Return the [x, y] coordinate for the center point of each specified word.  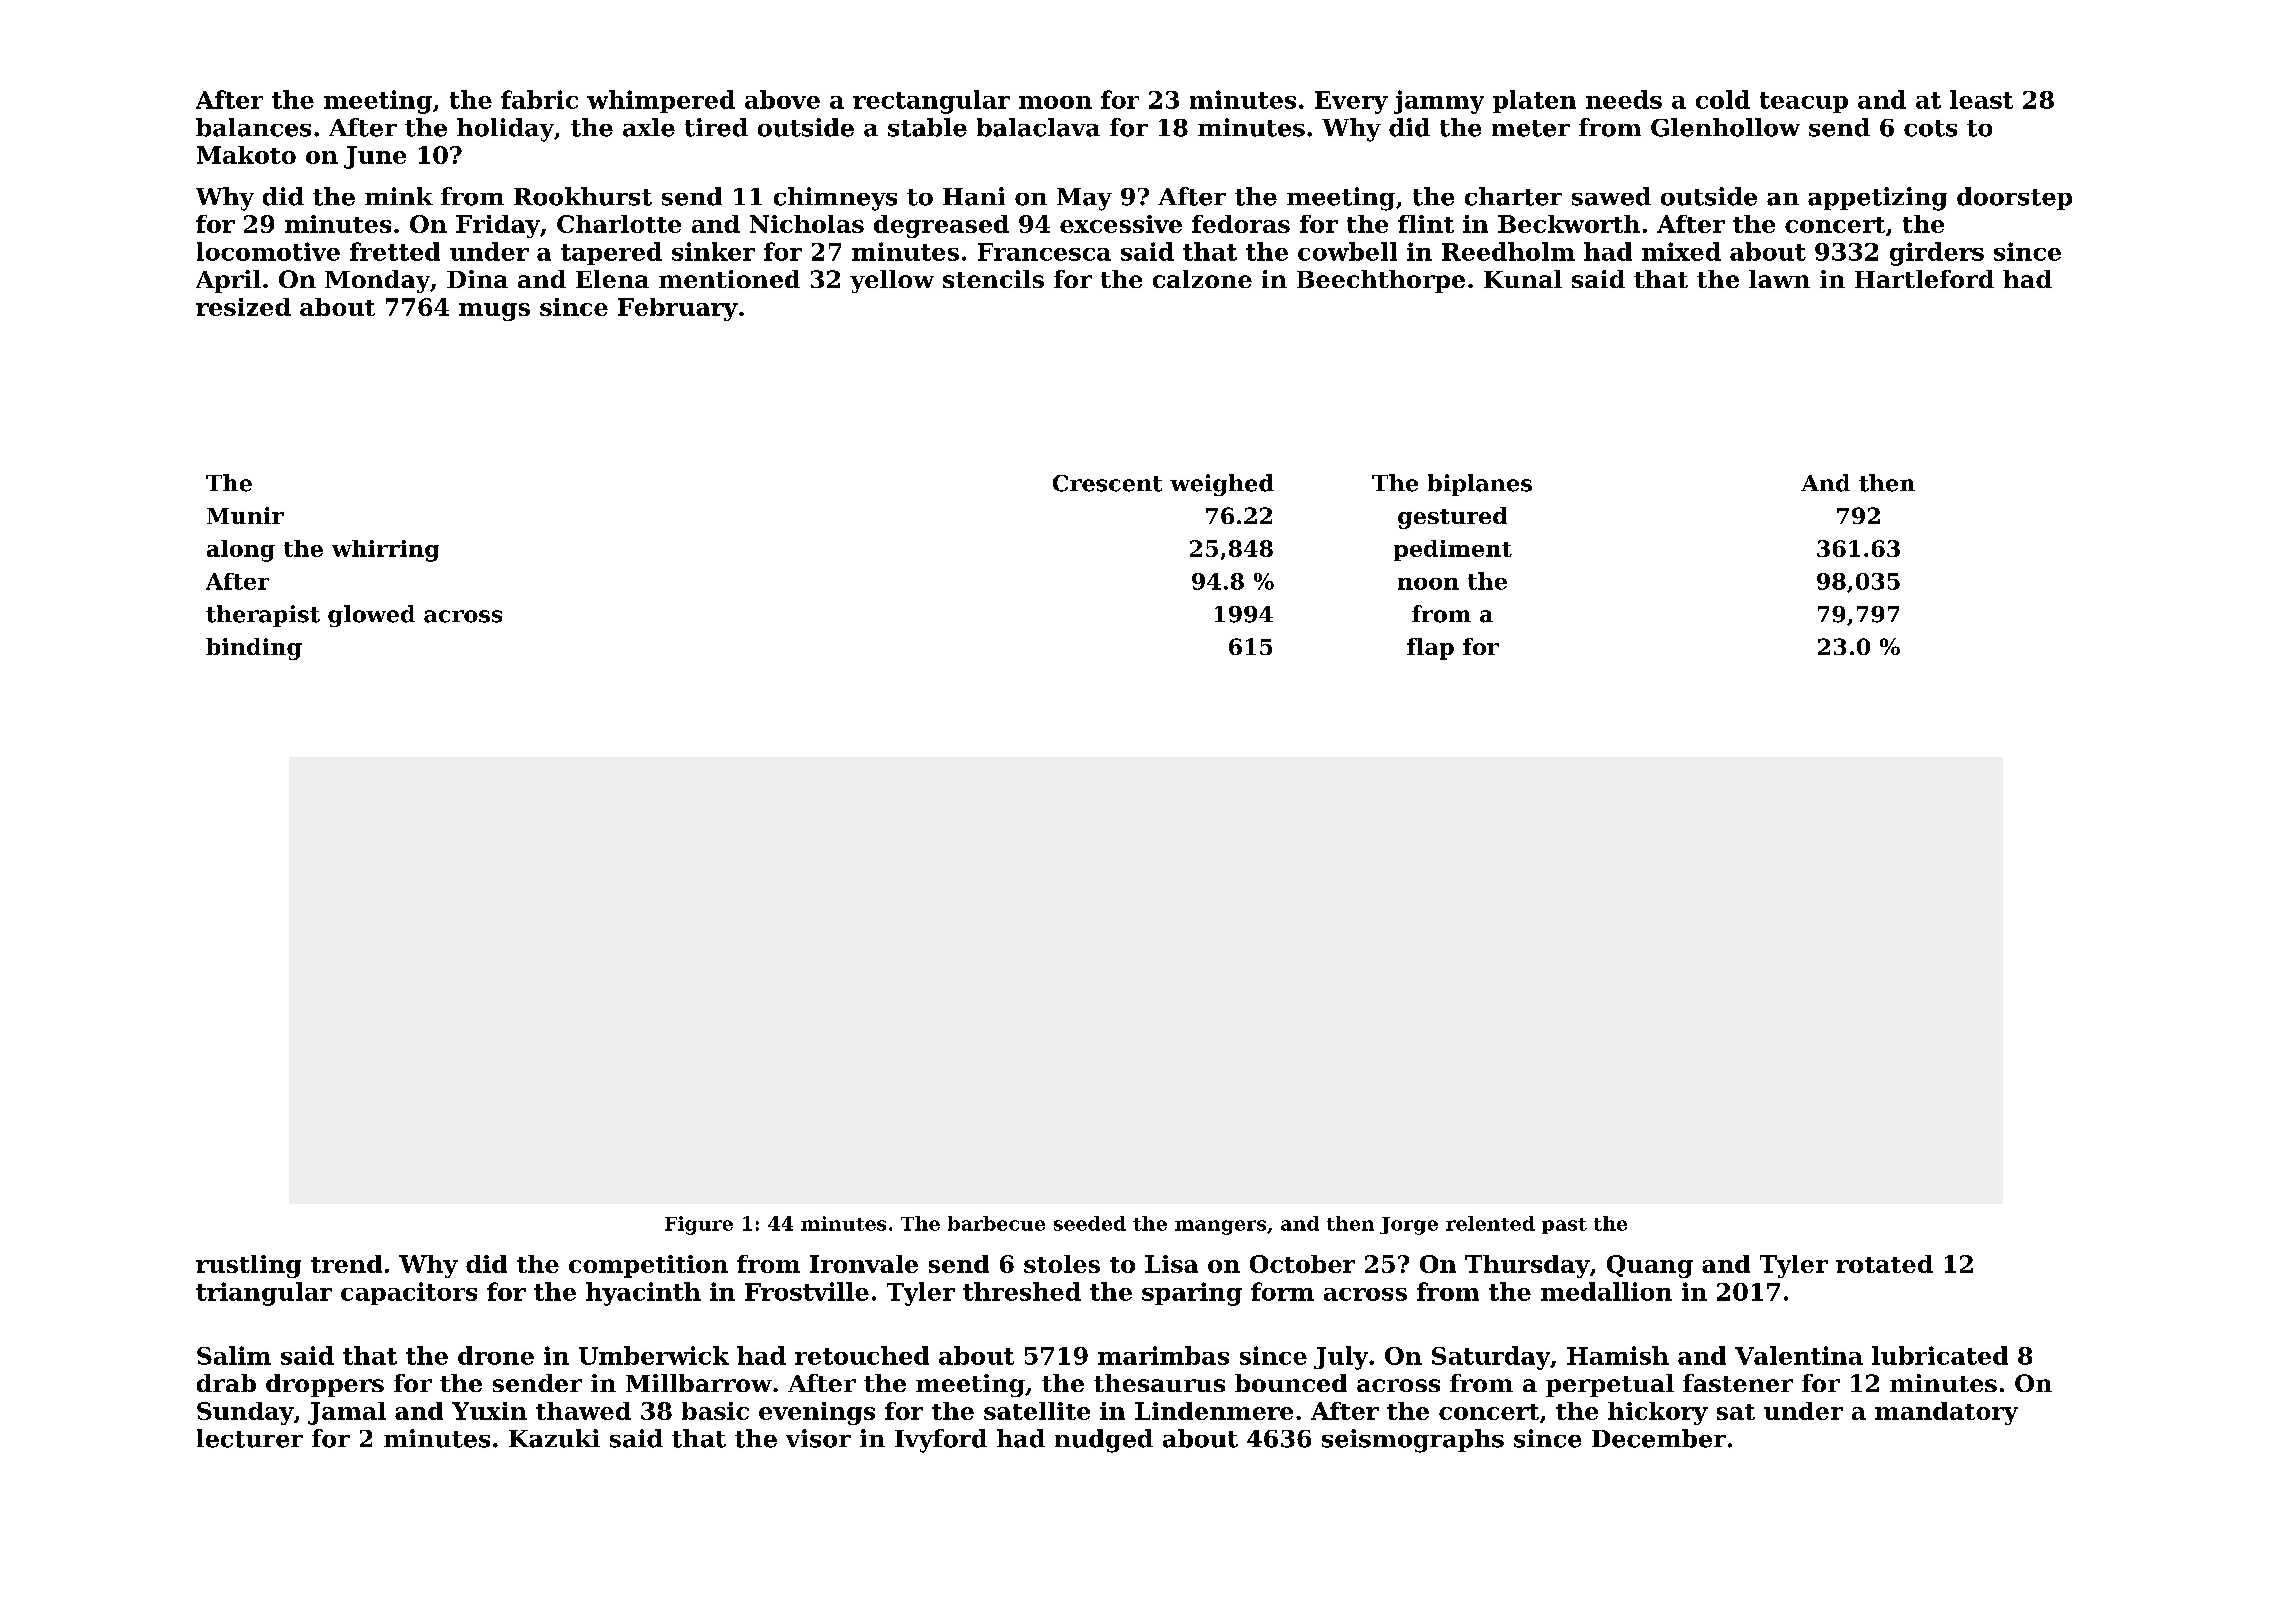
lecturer [250, 1438]
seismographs [1413, 1441]
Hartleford [1924, 279]
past [1564, 1226]
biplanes [1480, 485]
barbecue [996, 1223]
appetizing [1877, 199]
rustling [248, 1266]
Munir [245, 515]
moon [1055, 102]
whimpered [661, 101]
